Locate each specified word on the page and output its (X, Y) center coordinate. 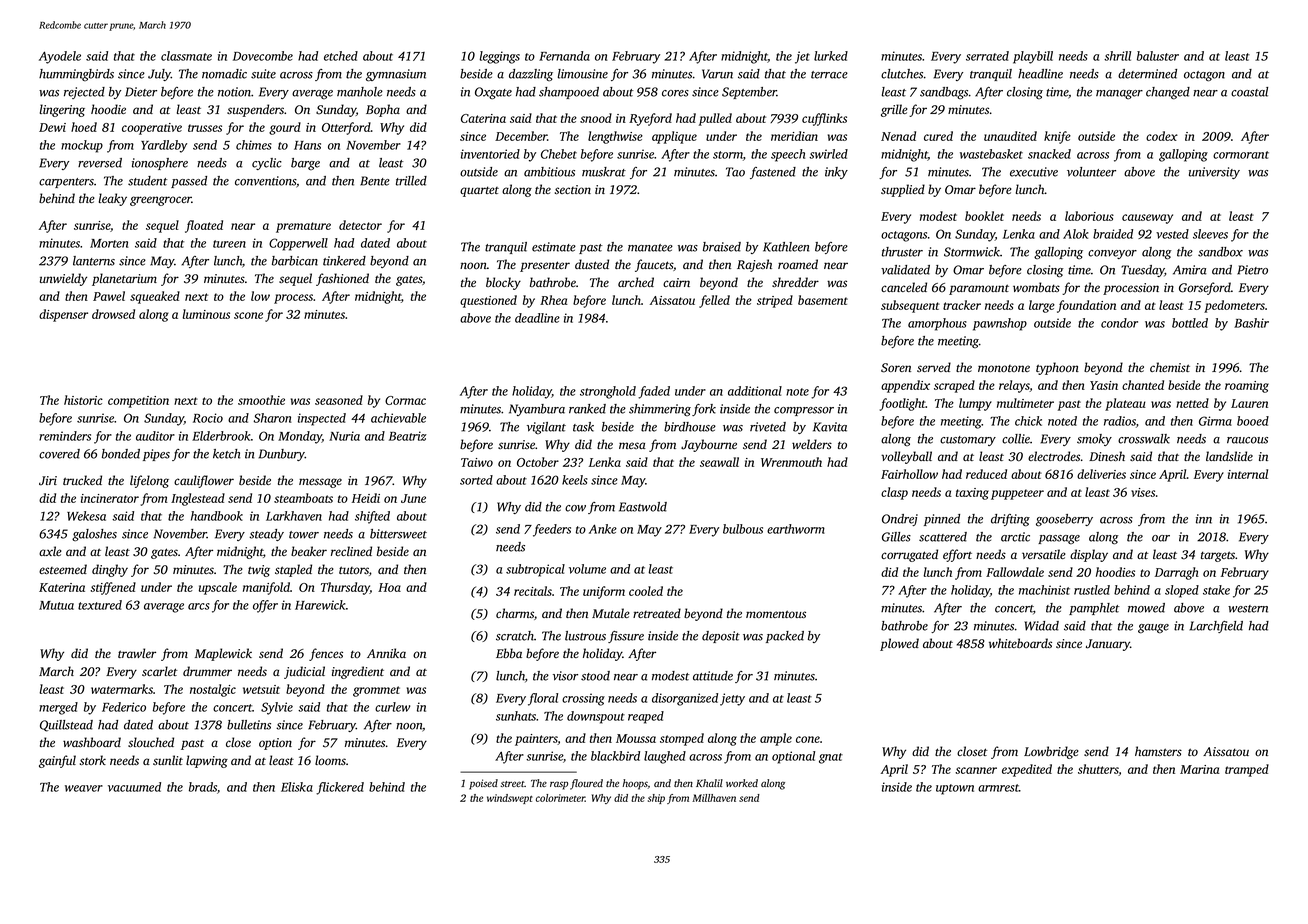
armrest (998, 788)
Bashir (1251, 323)
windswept (510, 799)
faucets (654, 265)
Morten (109, 243)
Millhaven (714, 798)
